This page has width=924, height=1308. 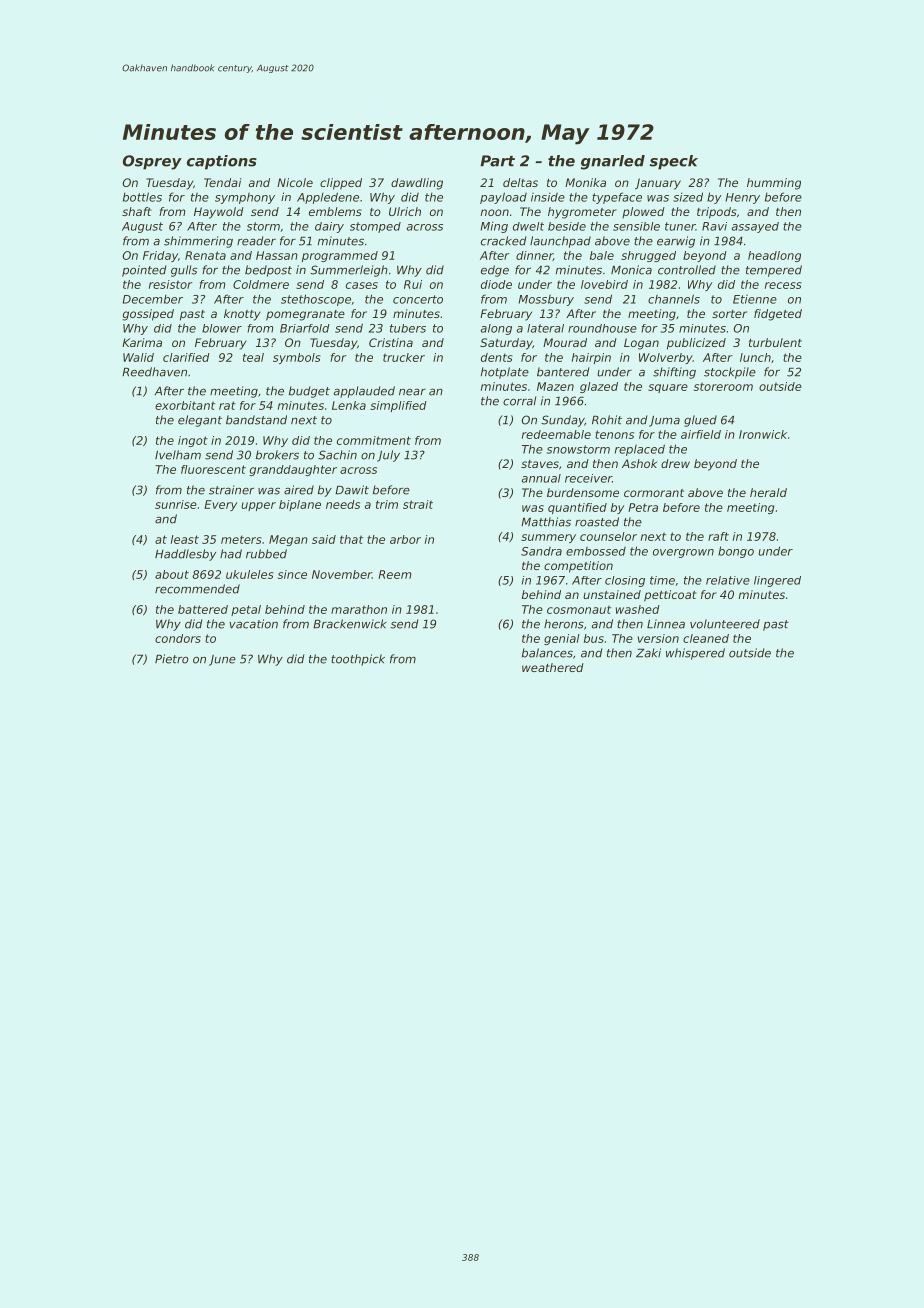 What do you see at coordinates (768, 492) in the page?
I see `herald` at bounding box center [768, 492].
